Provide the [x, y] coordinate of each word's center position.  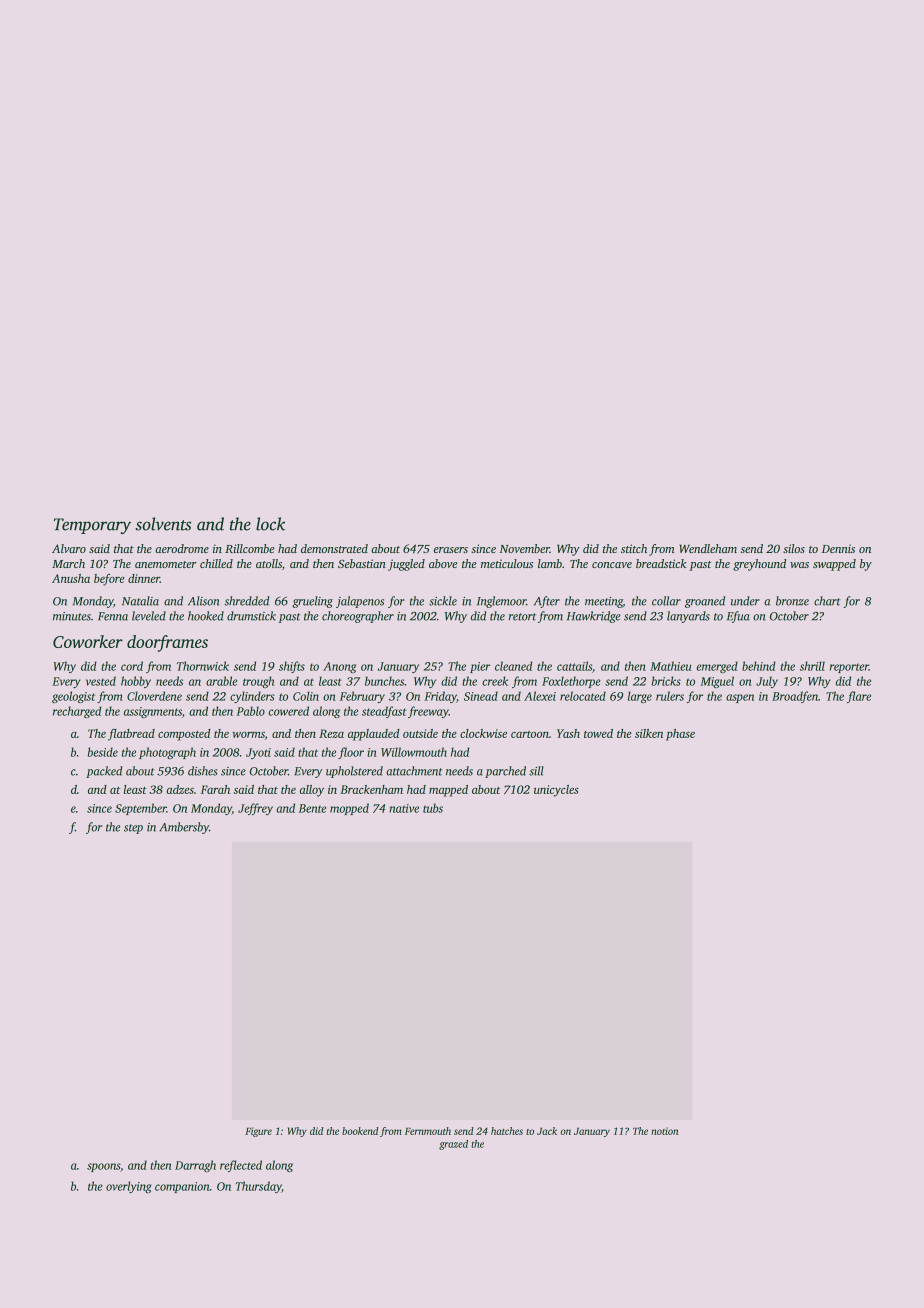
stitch [634, 548]
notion [664, 1131]
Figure [258, 1132]
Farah [215, 789]
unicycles [556, 791]
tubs [433, 808]
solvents [163, 524]
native [404, 808]
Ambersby [184, 828]
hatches [507, 1131]
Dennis [838, 548]
